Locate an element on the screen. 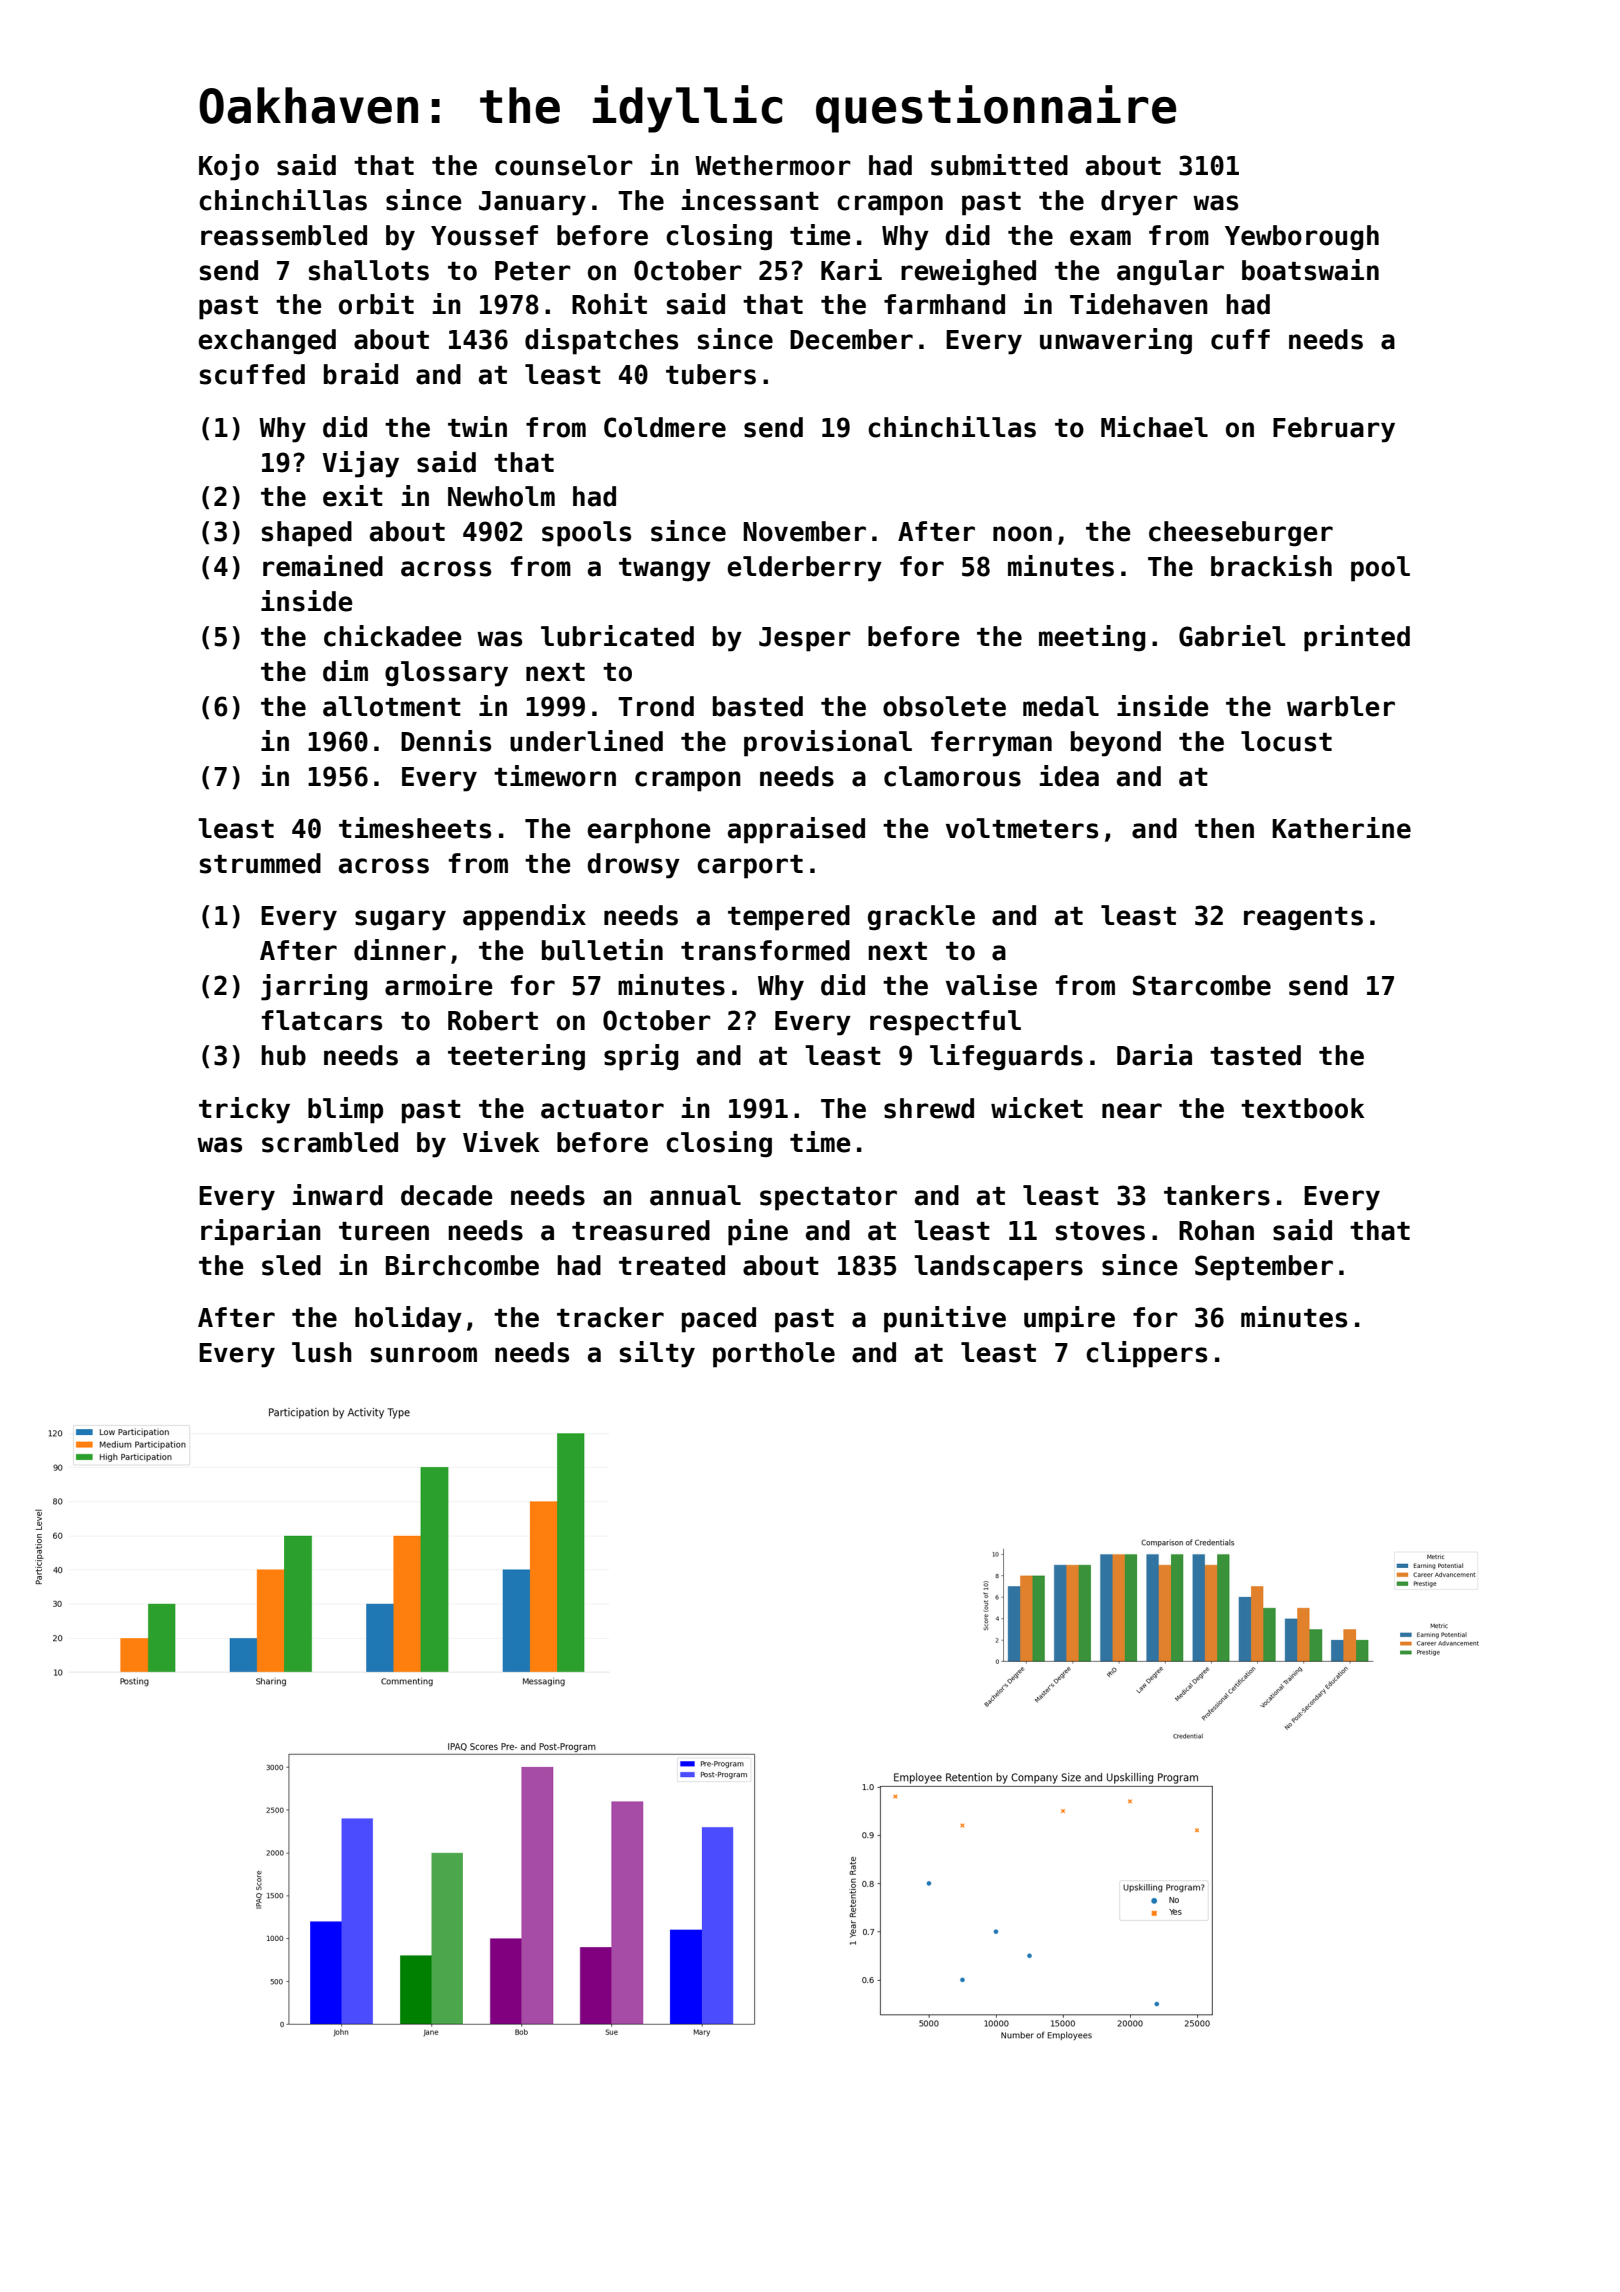 This screenshot has height=2292, width=1620. Rohan is located at coordinates (1216, 1230).
